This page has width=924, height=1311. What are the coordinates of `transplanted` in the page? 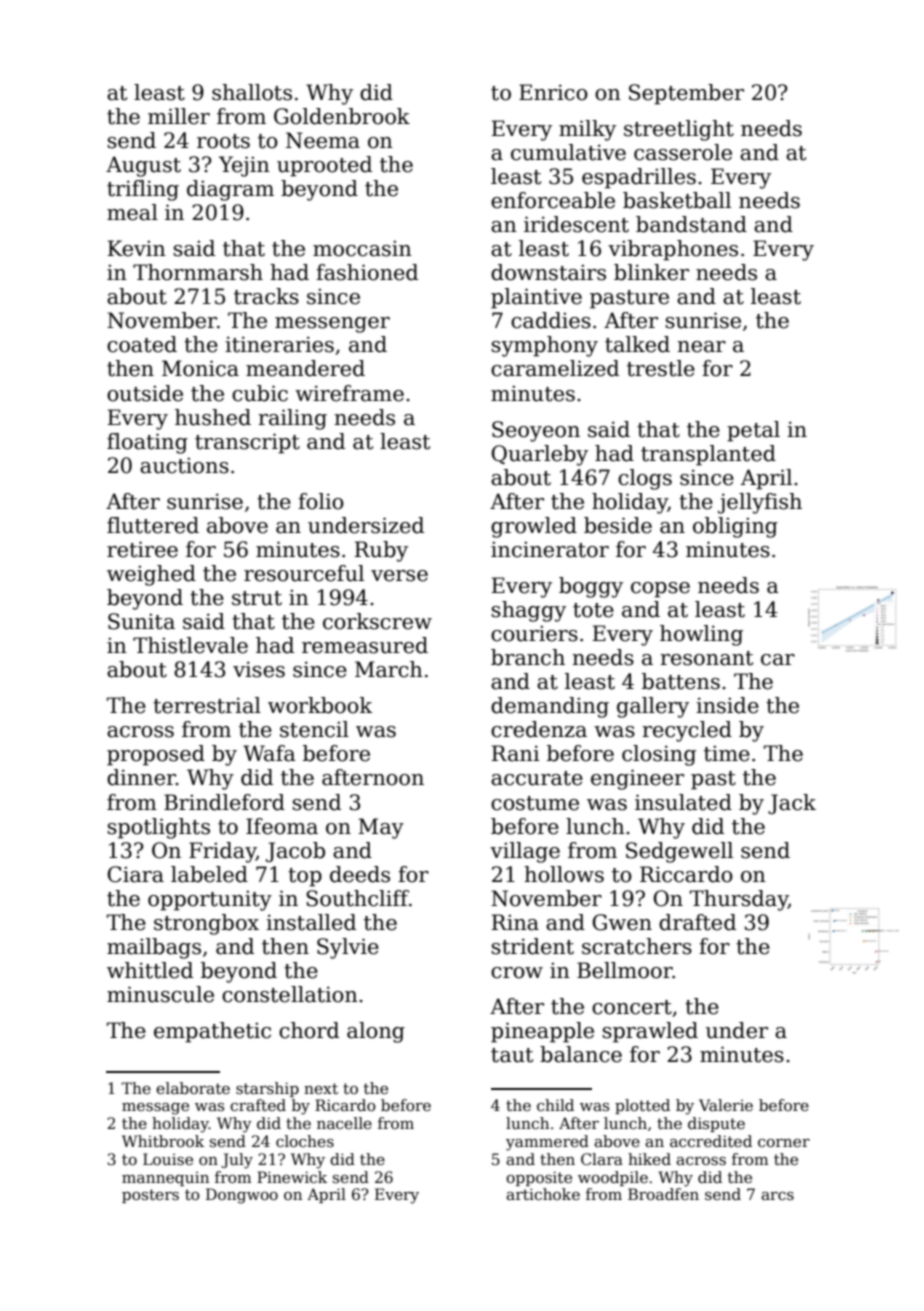 It's located at (708, 455).
